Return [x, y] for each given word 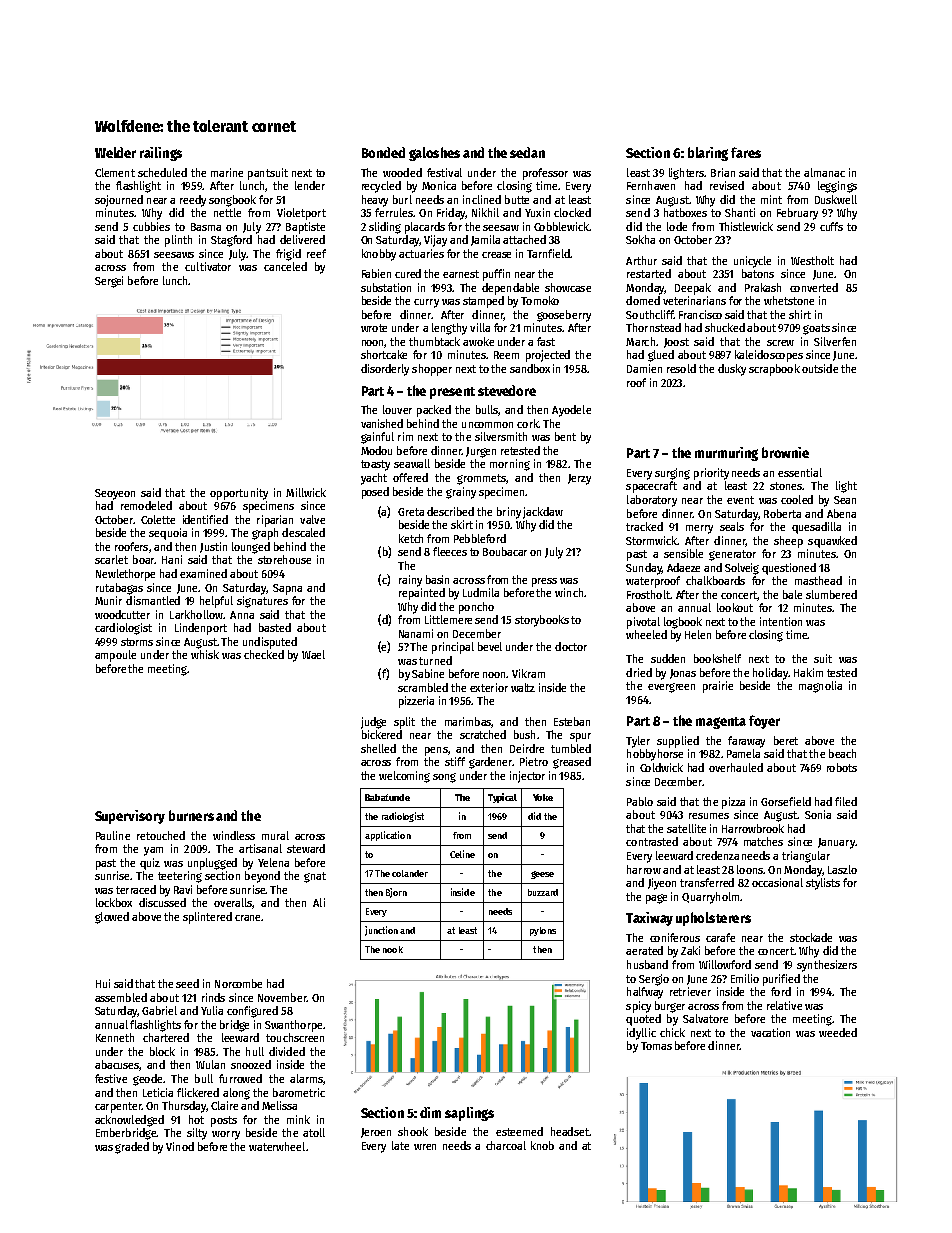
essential [800, 472]
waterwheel [277, 1146]
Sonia [818, 814]
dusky [732, 370]
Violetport [301, 214]
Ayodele [571, 411]
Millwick [306, 492]
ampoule [115, 656]
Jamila [485, 240]
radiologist [403, 817]
